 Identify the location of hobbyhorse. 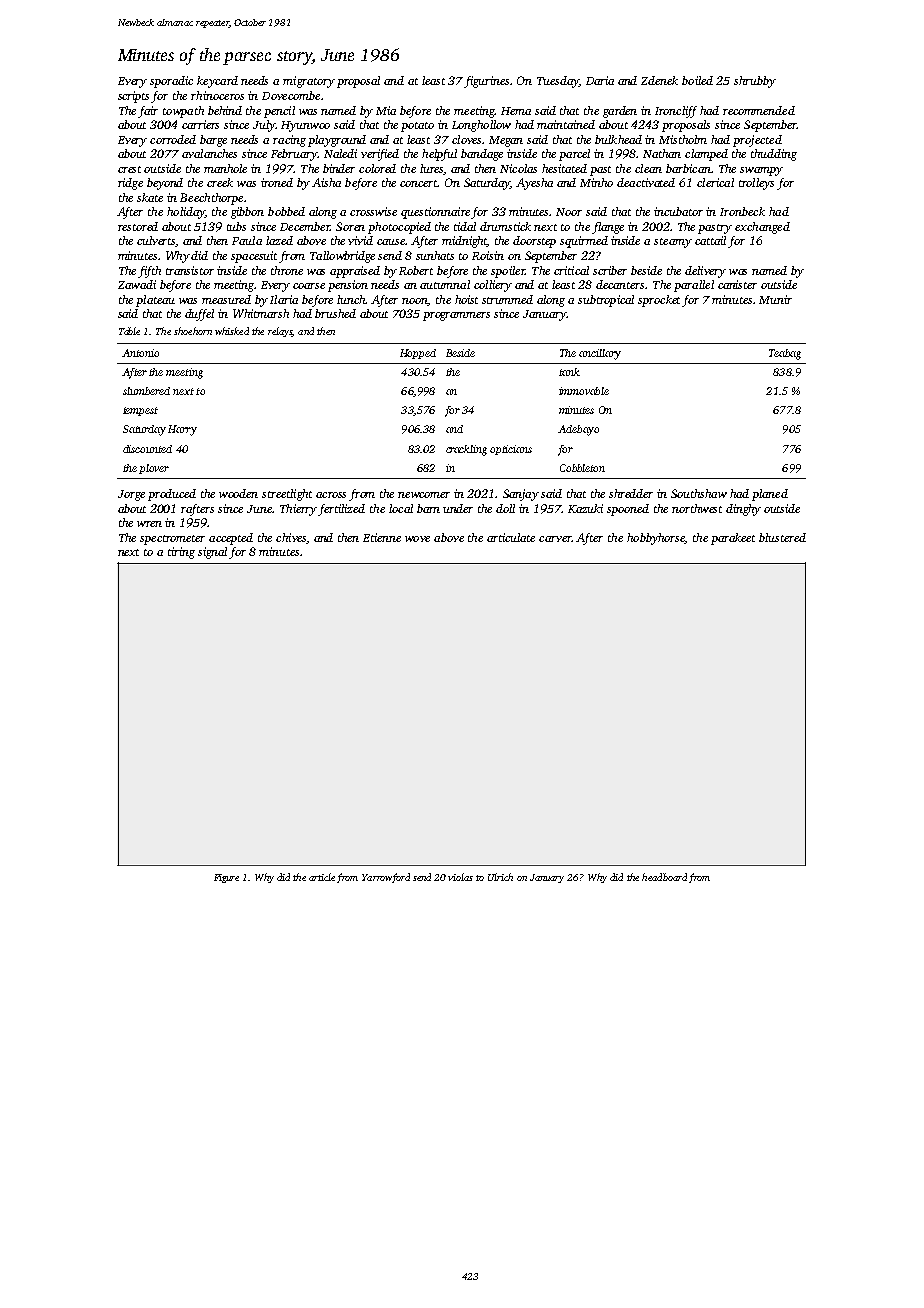
(656, 539).
